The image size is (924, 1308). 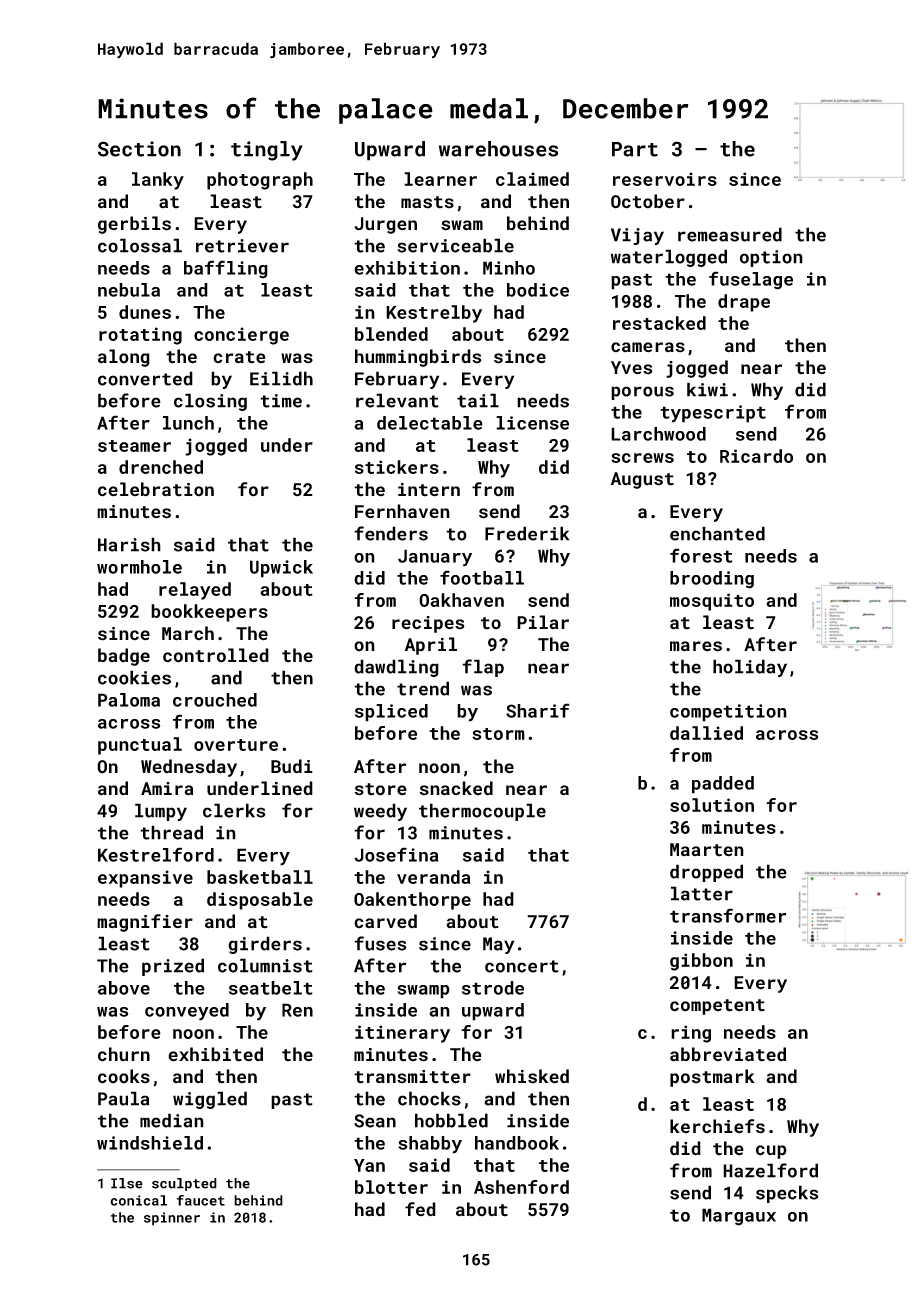 I want to click on masts, so click(x=427, y=202).
